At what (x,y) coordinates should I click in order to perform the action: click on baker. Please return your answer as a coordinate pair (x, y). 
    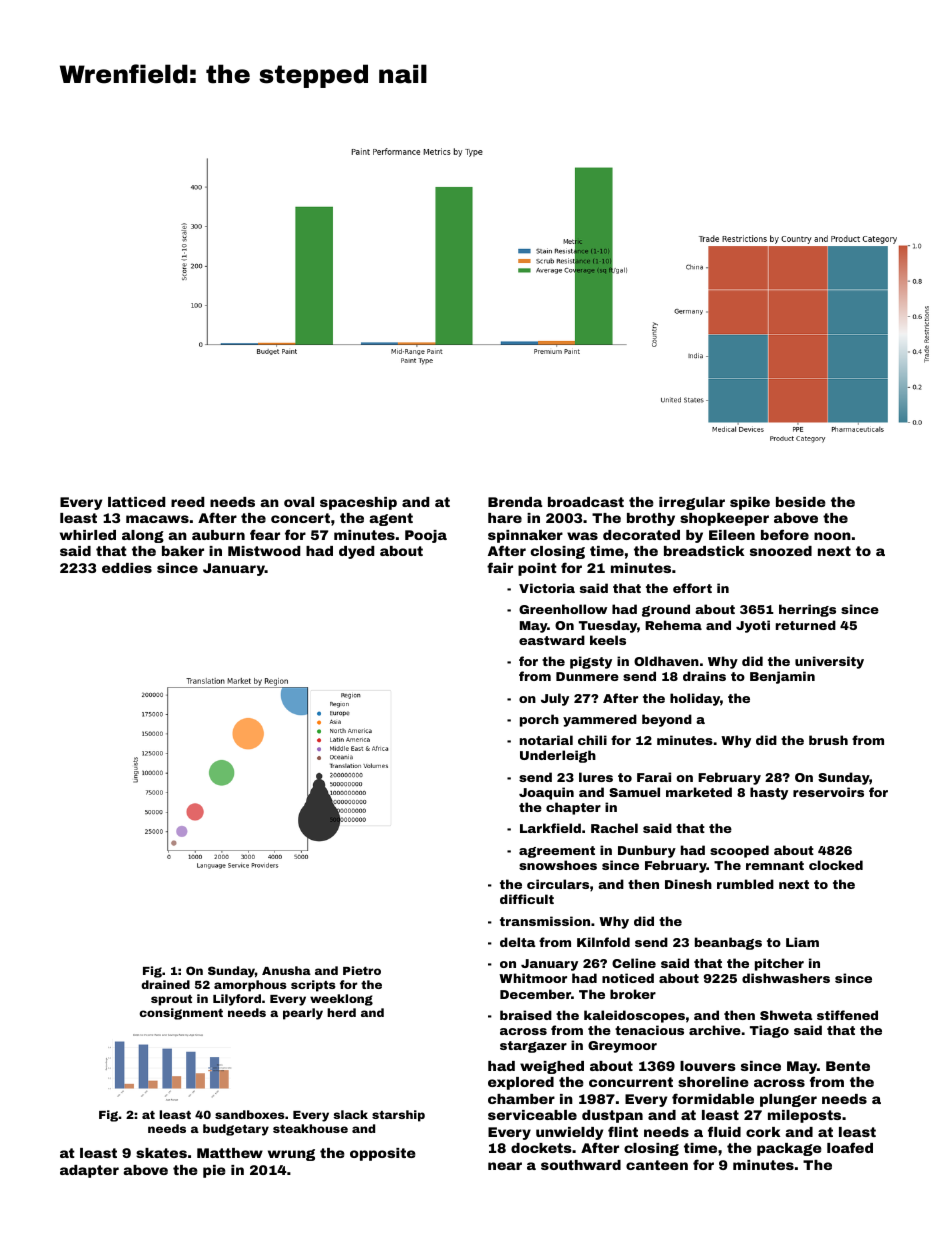
    Looking at the image, I should click on (183, 551).
